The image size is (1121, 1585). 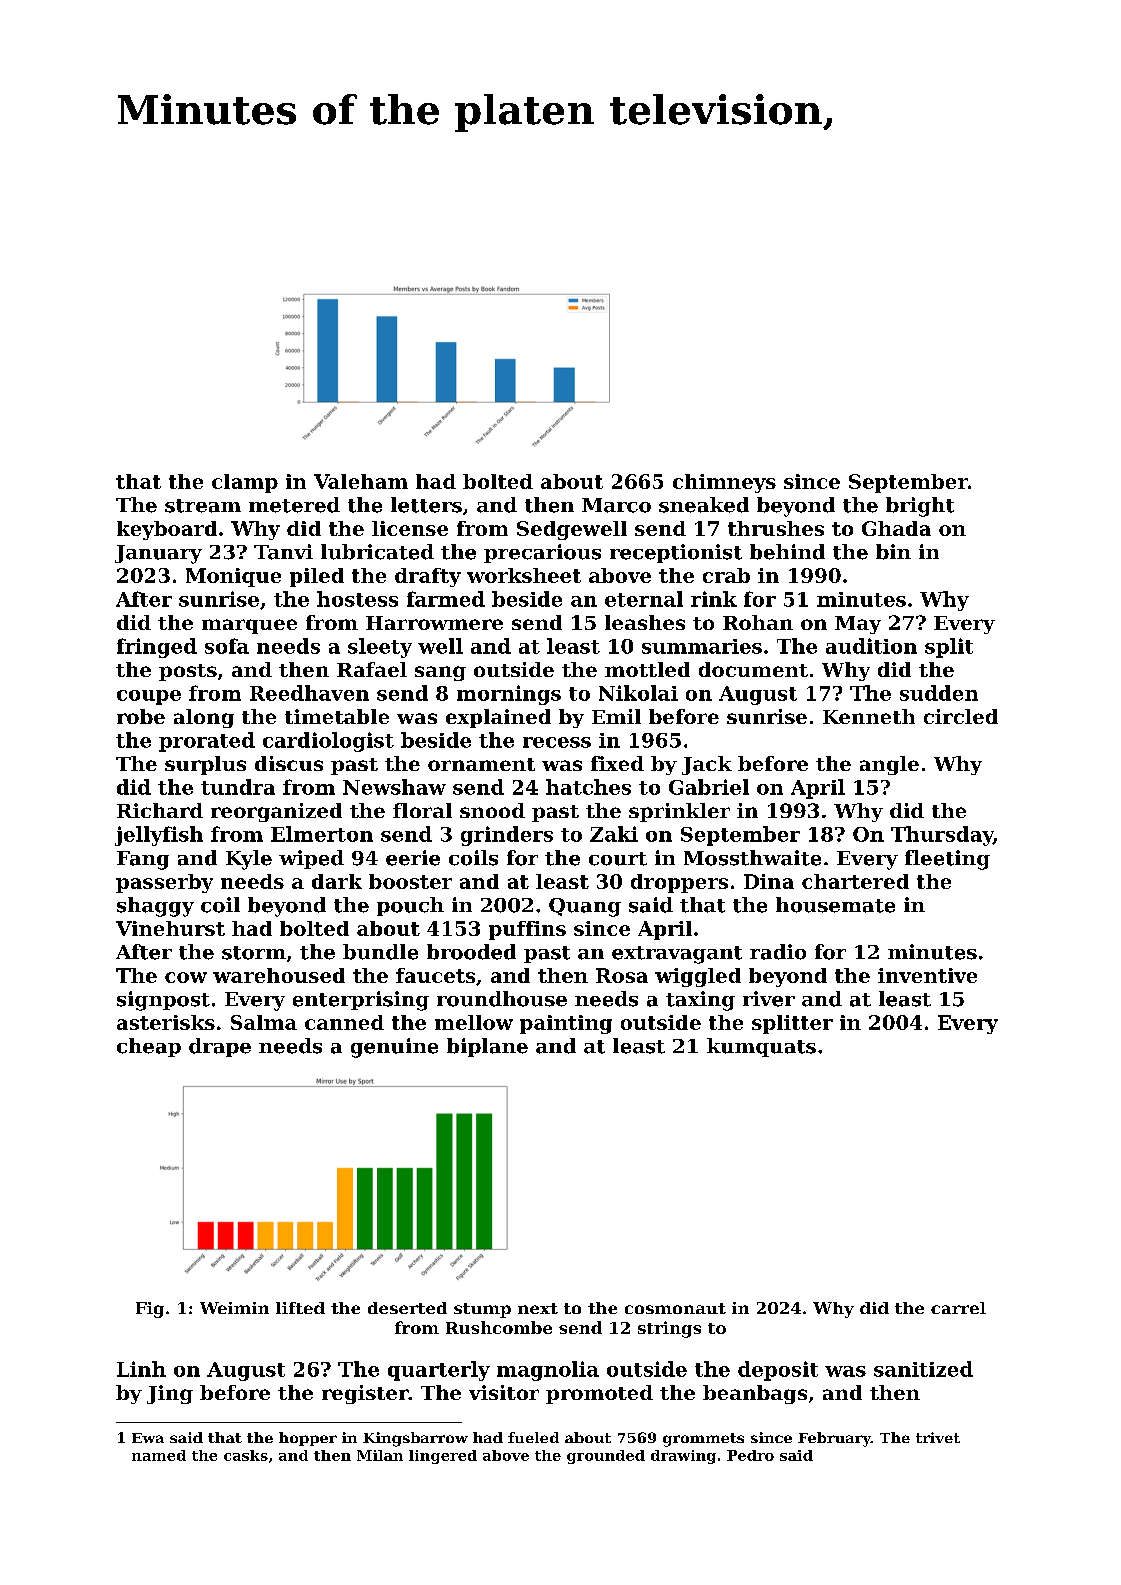 I want to click on keyboard, so click(x=167, y=530).
